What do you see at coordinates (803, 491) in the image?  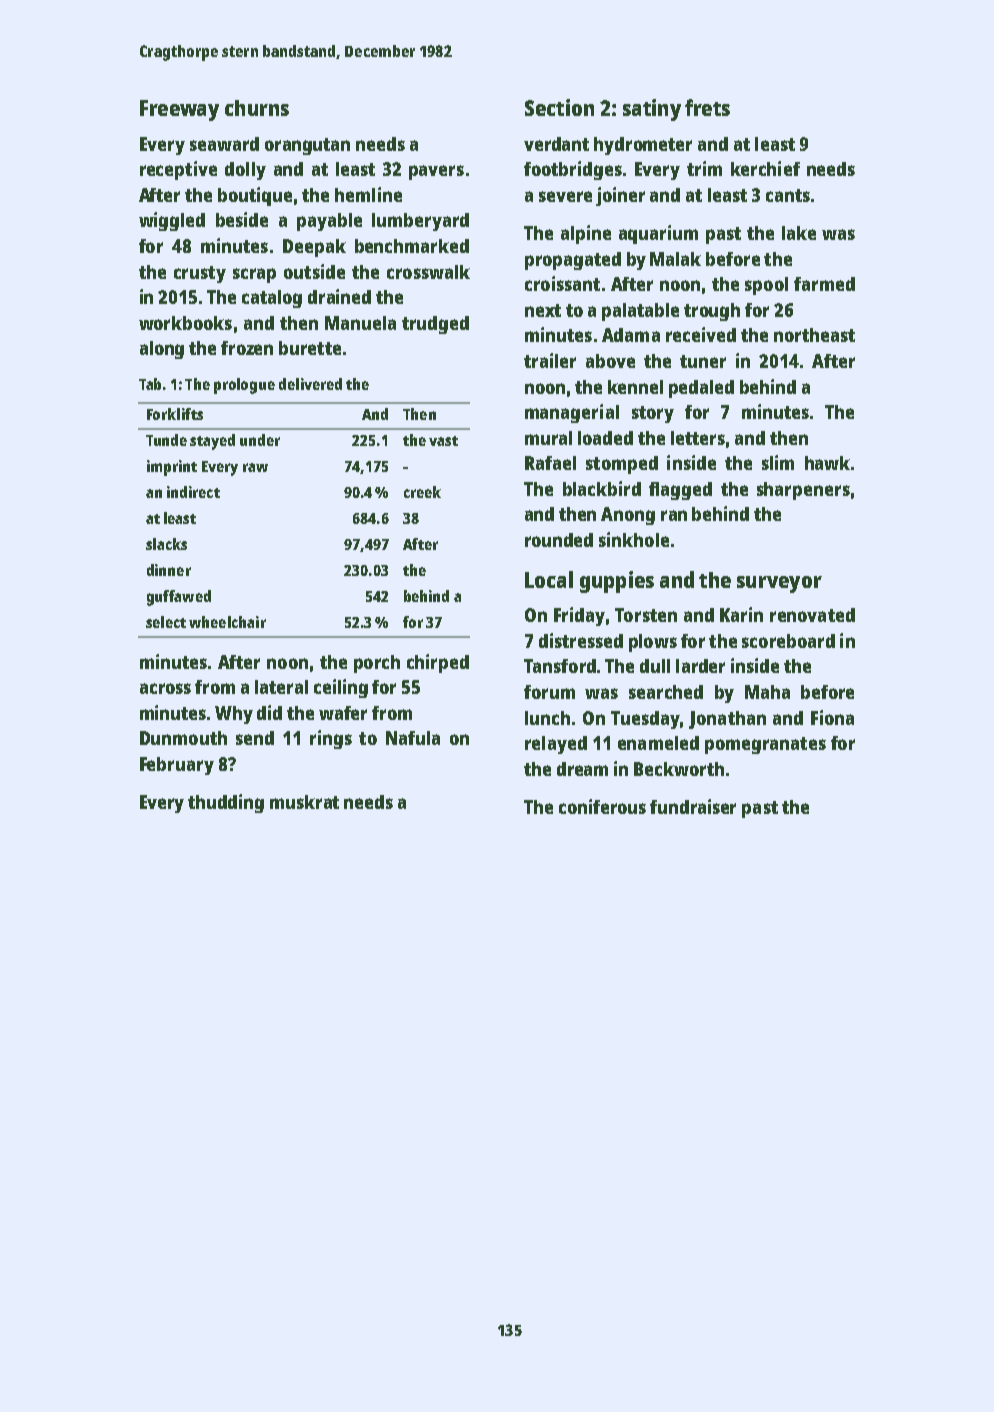 I see `sharpeners` at bounding box center [803, 491].
